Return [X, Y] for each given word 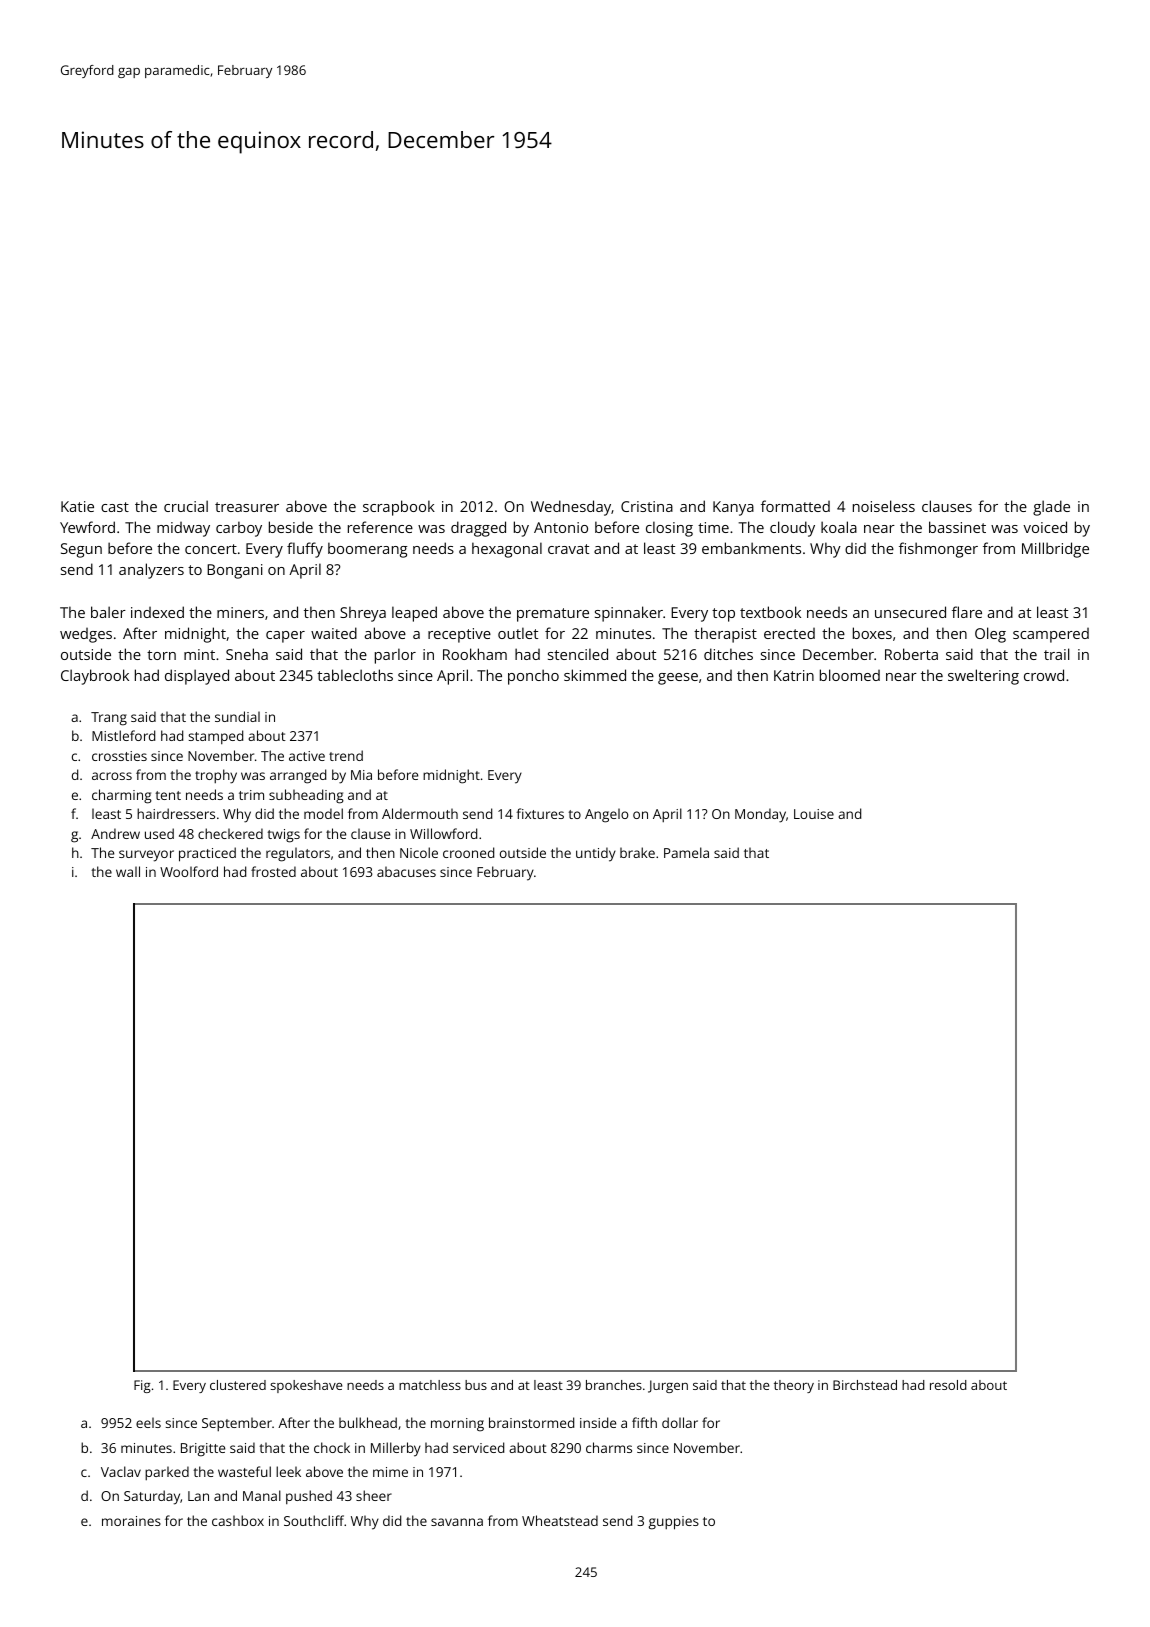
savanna [457, 1522]
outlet [518, 633]
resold [948, 1385]
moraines [131, 1521]
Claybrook [95, 677]
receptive [459, 635]
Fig [142, 1386]
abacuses [406, 871]
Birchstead [865, 1385]
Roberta [911, 654]
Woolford [189, 871]
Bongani [235, 571]
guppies [674, 1523]
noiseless [884, 506]
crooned [468, 852]
